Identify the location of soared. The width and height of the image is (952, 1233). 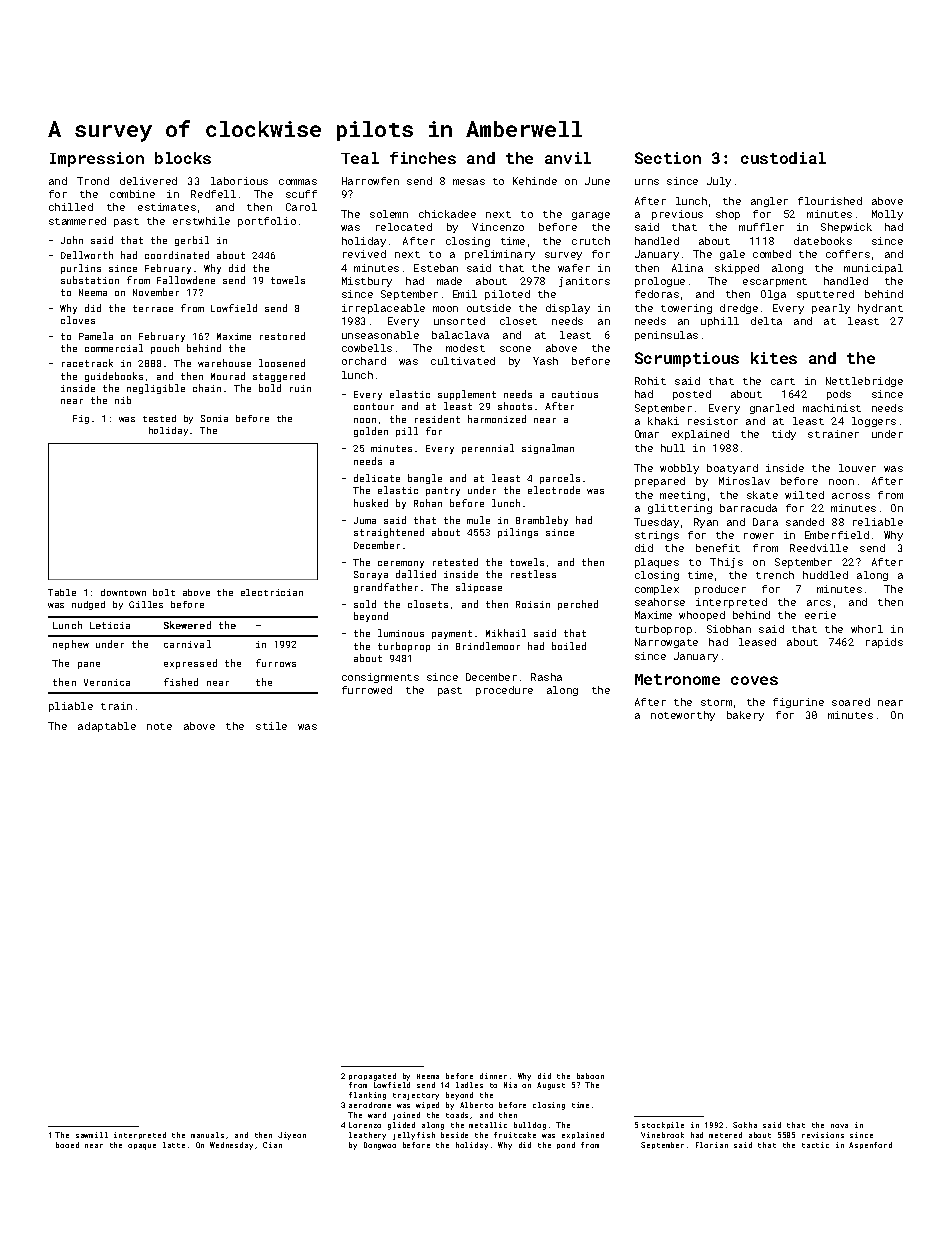
(851, 702).
